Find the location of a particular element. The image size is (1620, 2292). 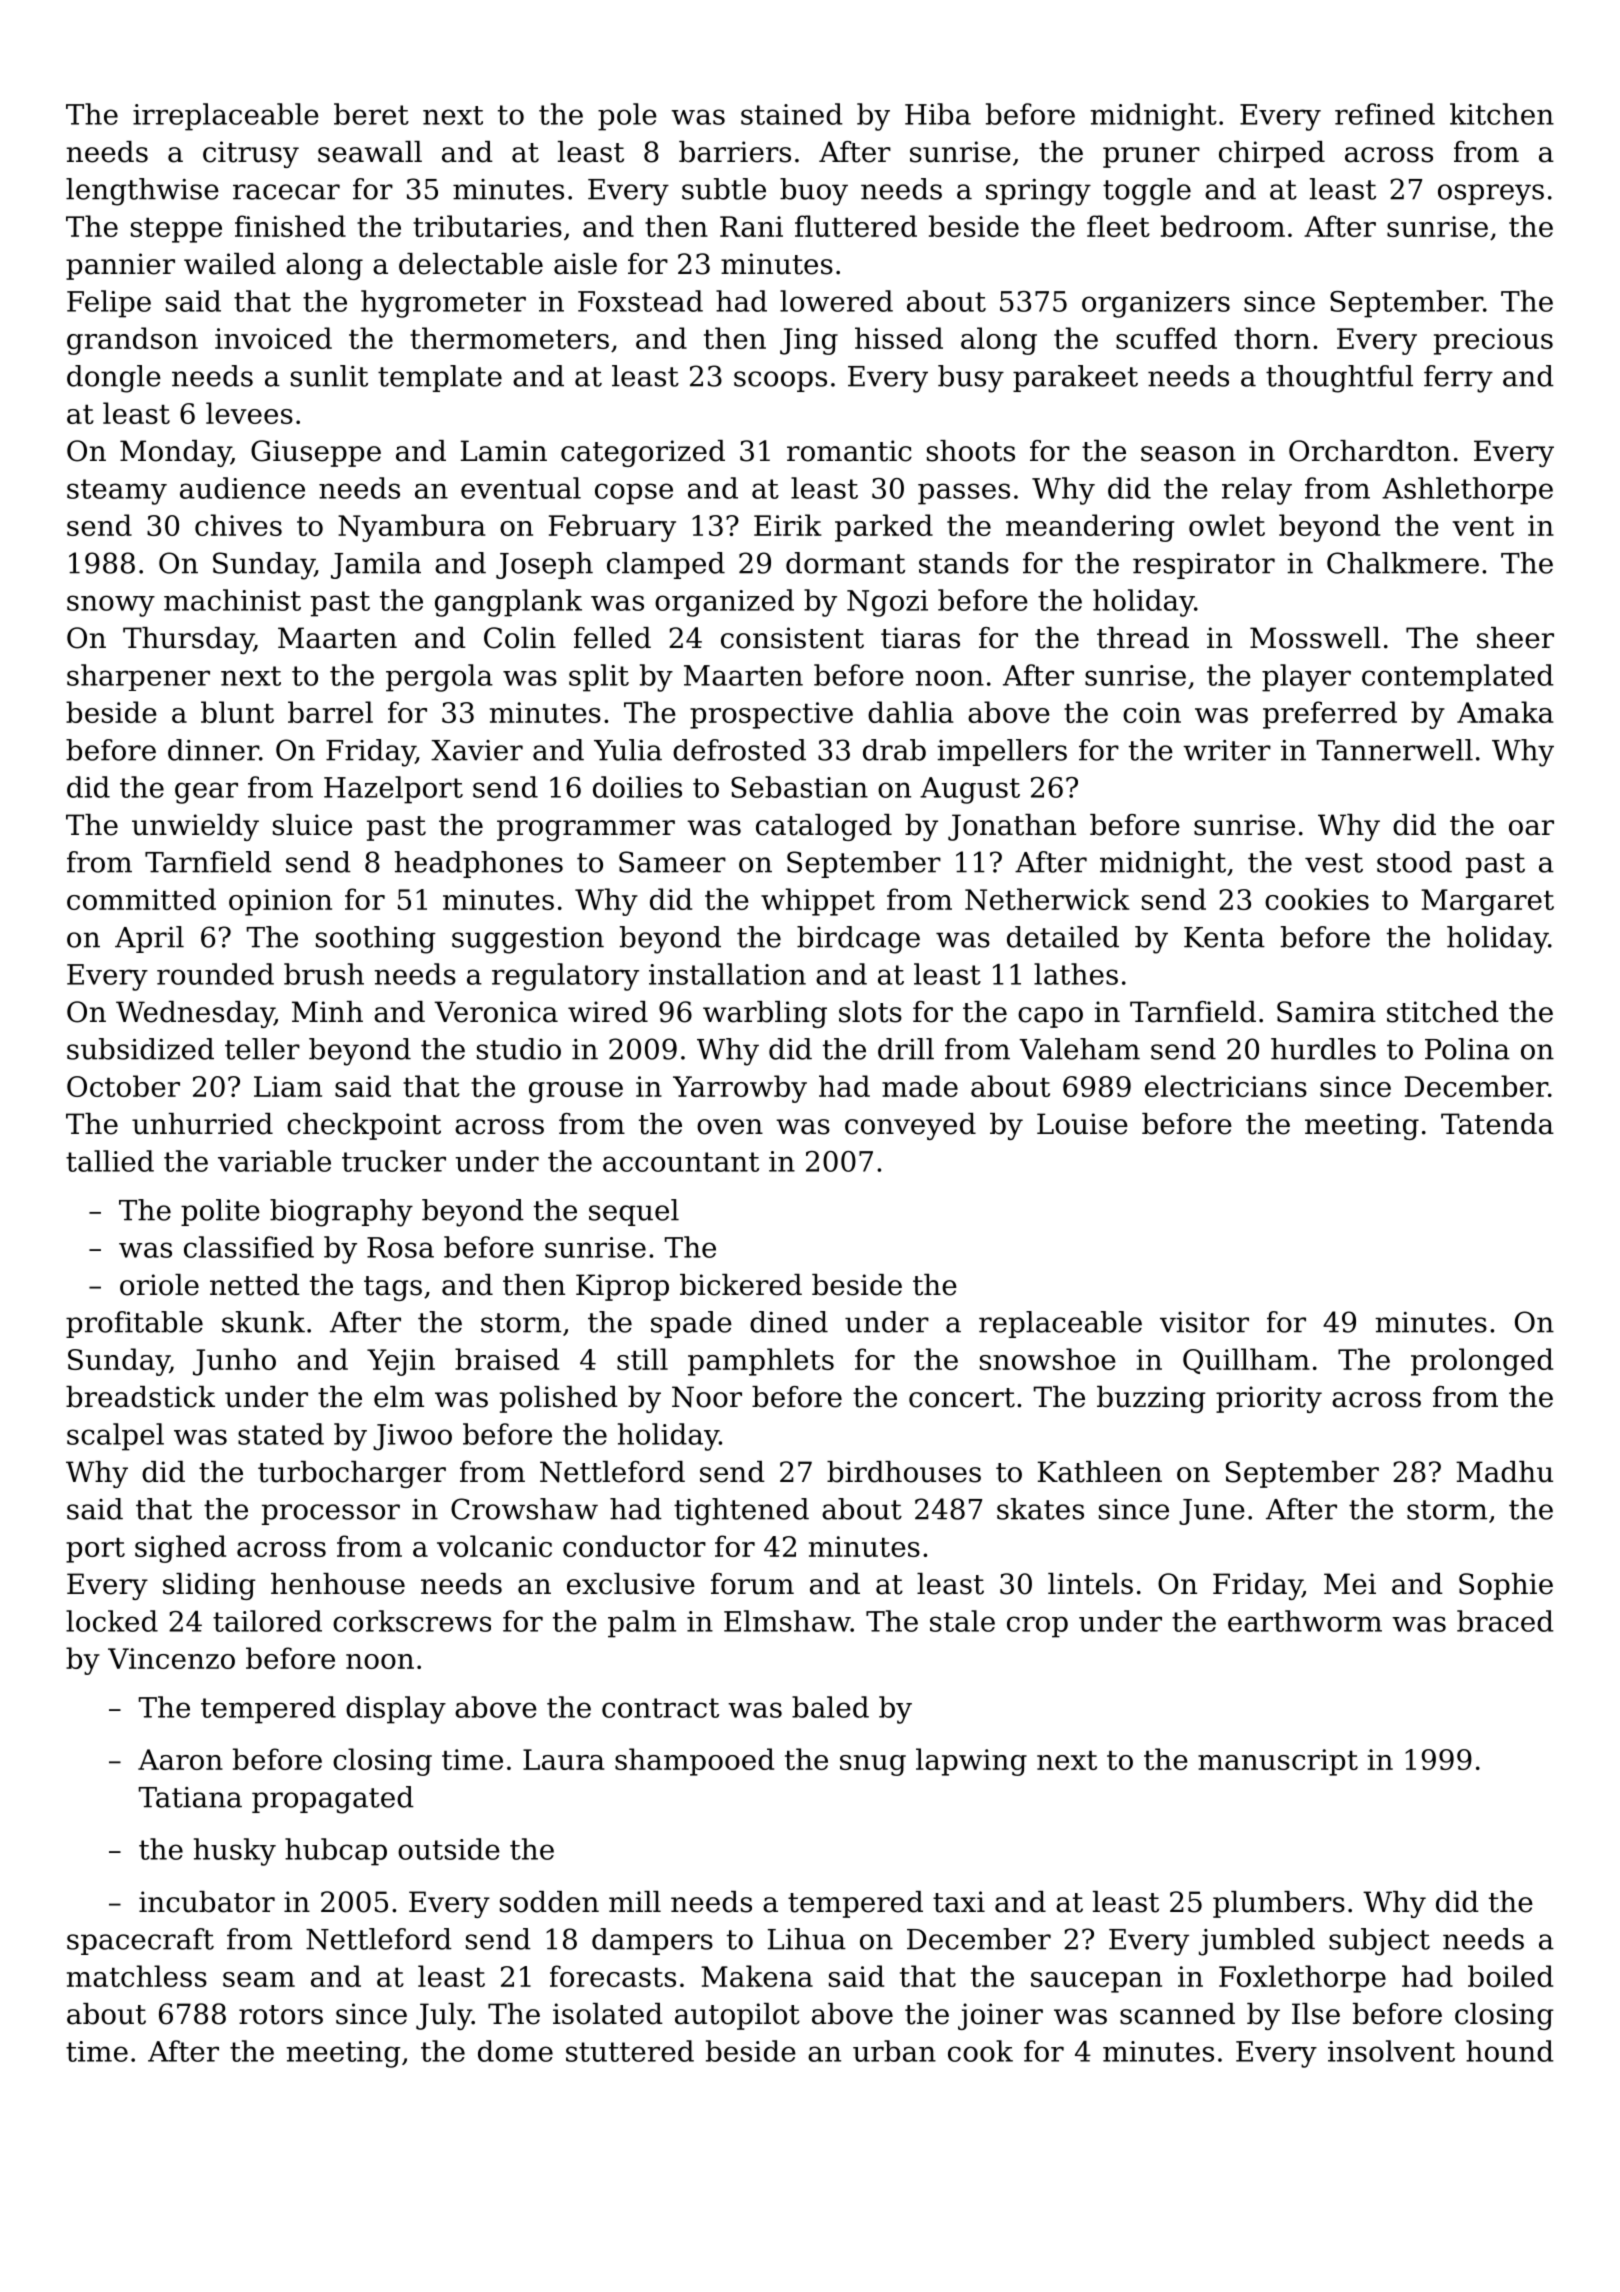

organizers is located at coordinates (1156, 304).
